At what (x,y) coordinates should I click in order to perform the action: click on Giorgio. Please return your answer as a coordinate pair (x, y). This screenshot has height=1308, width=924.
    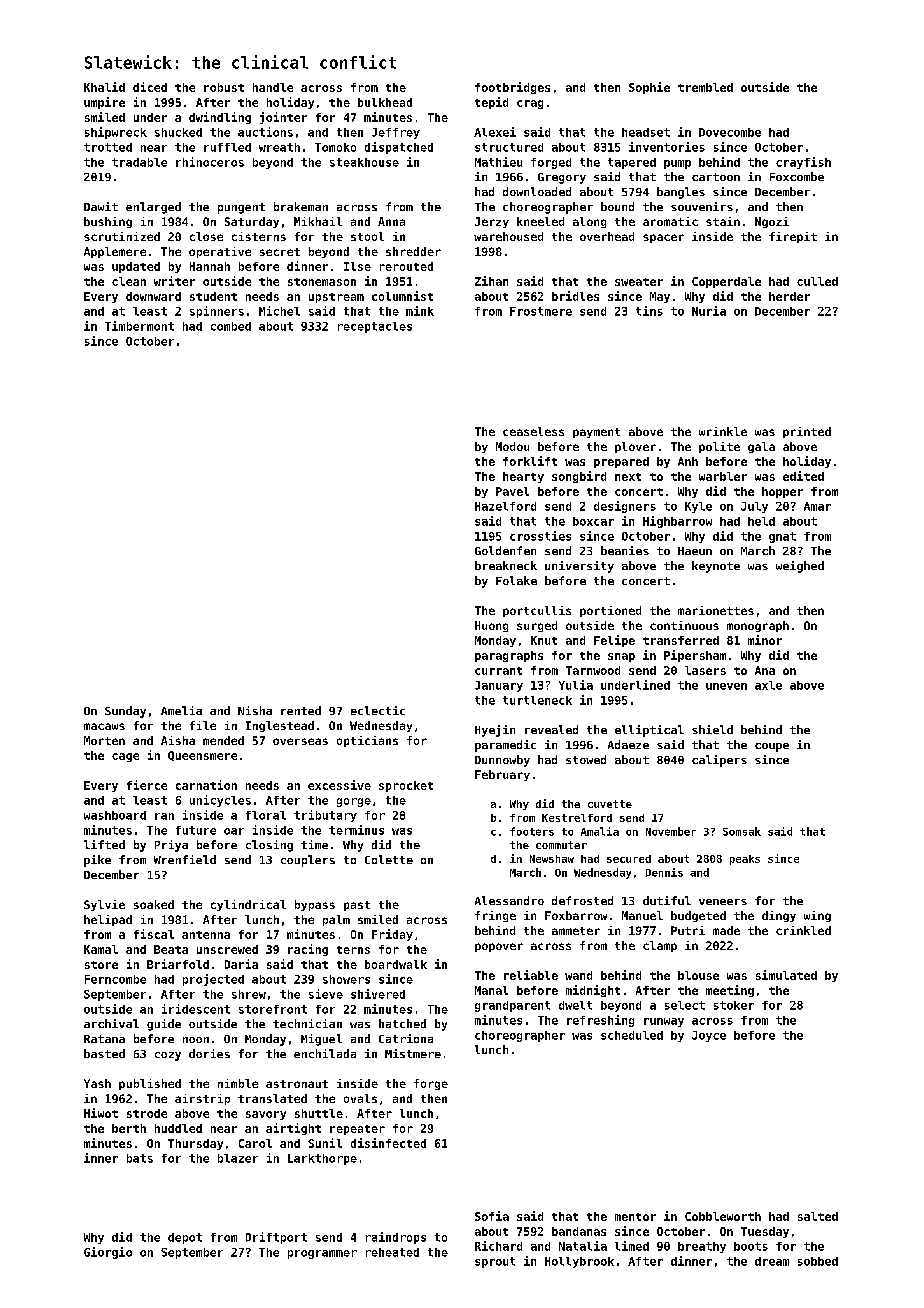
    Looking at the image, I should click on (108, 1253).
